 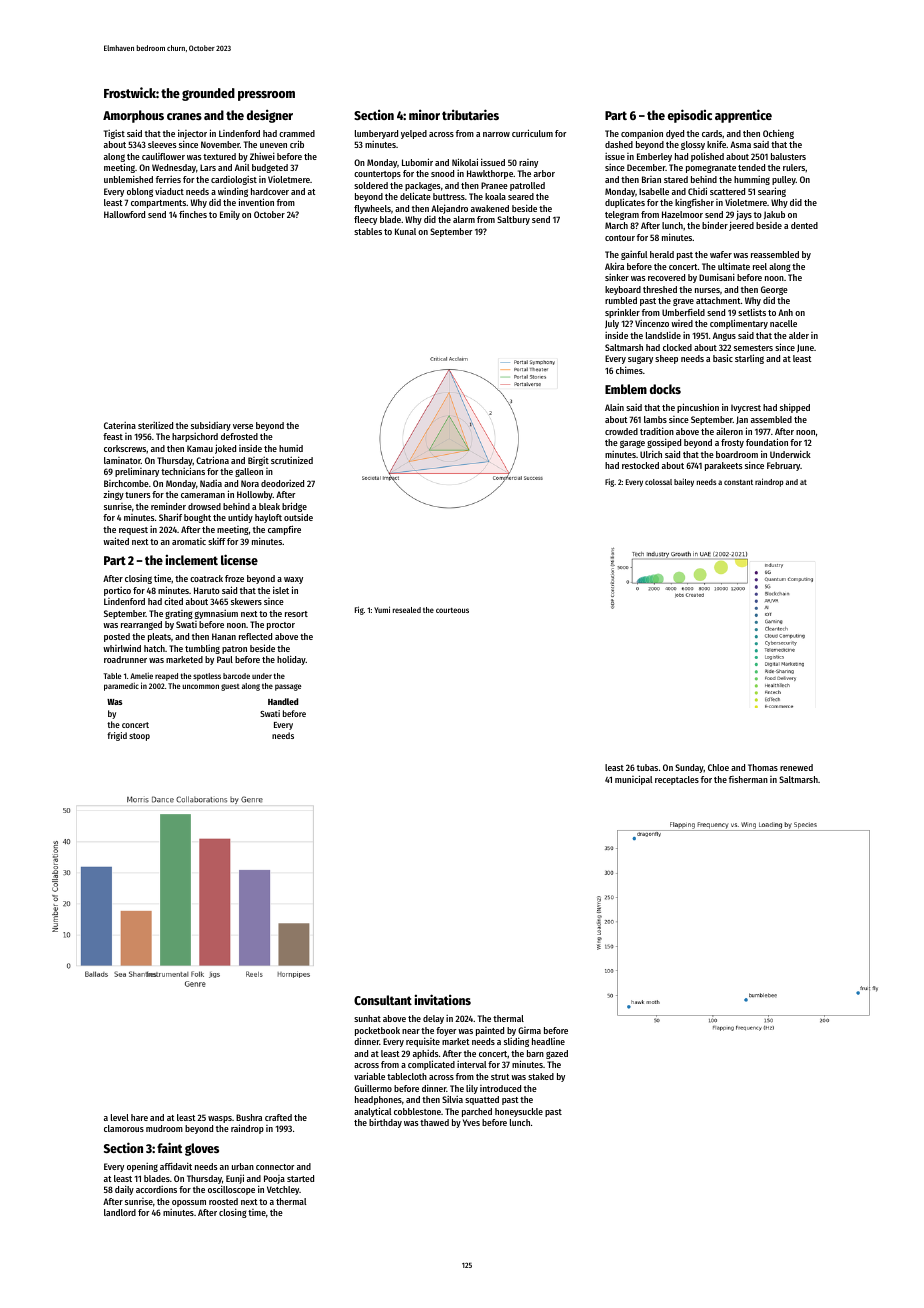 I want to click on apprentice, so click(x=743, y=116).
